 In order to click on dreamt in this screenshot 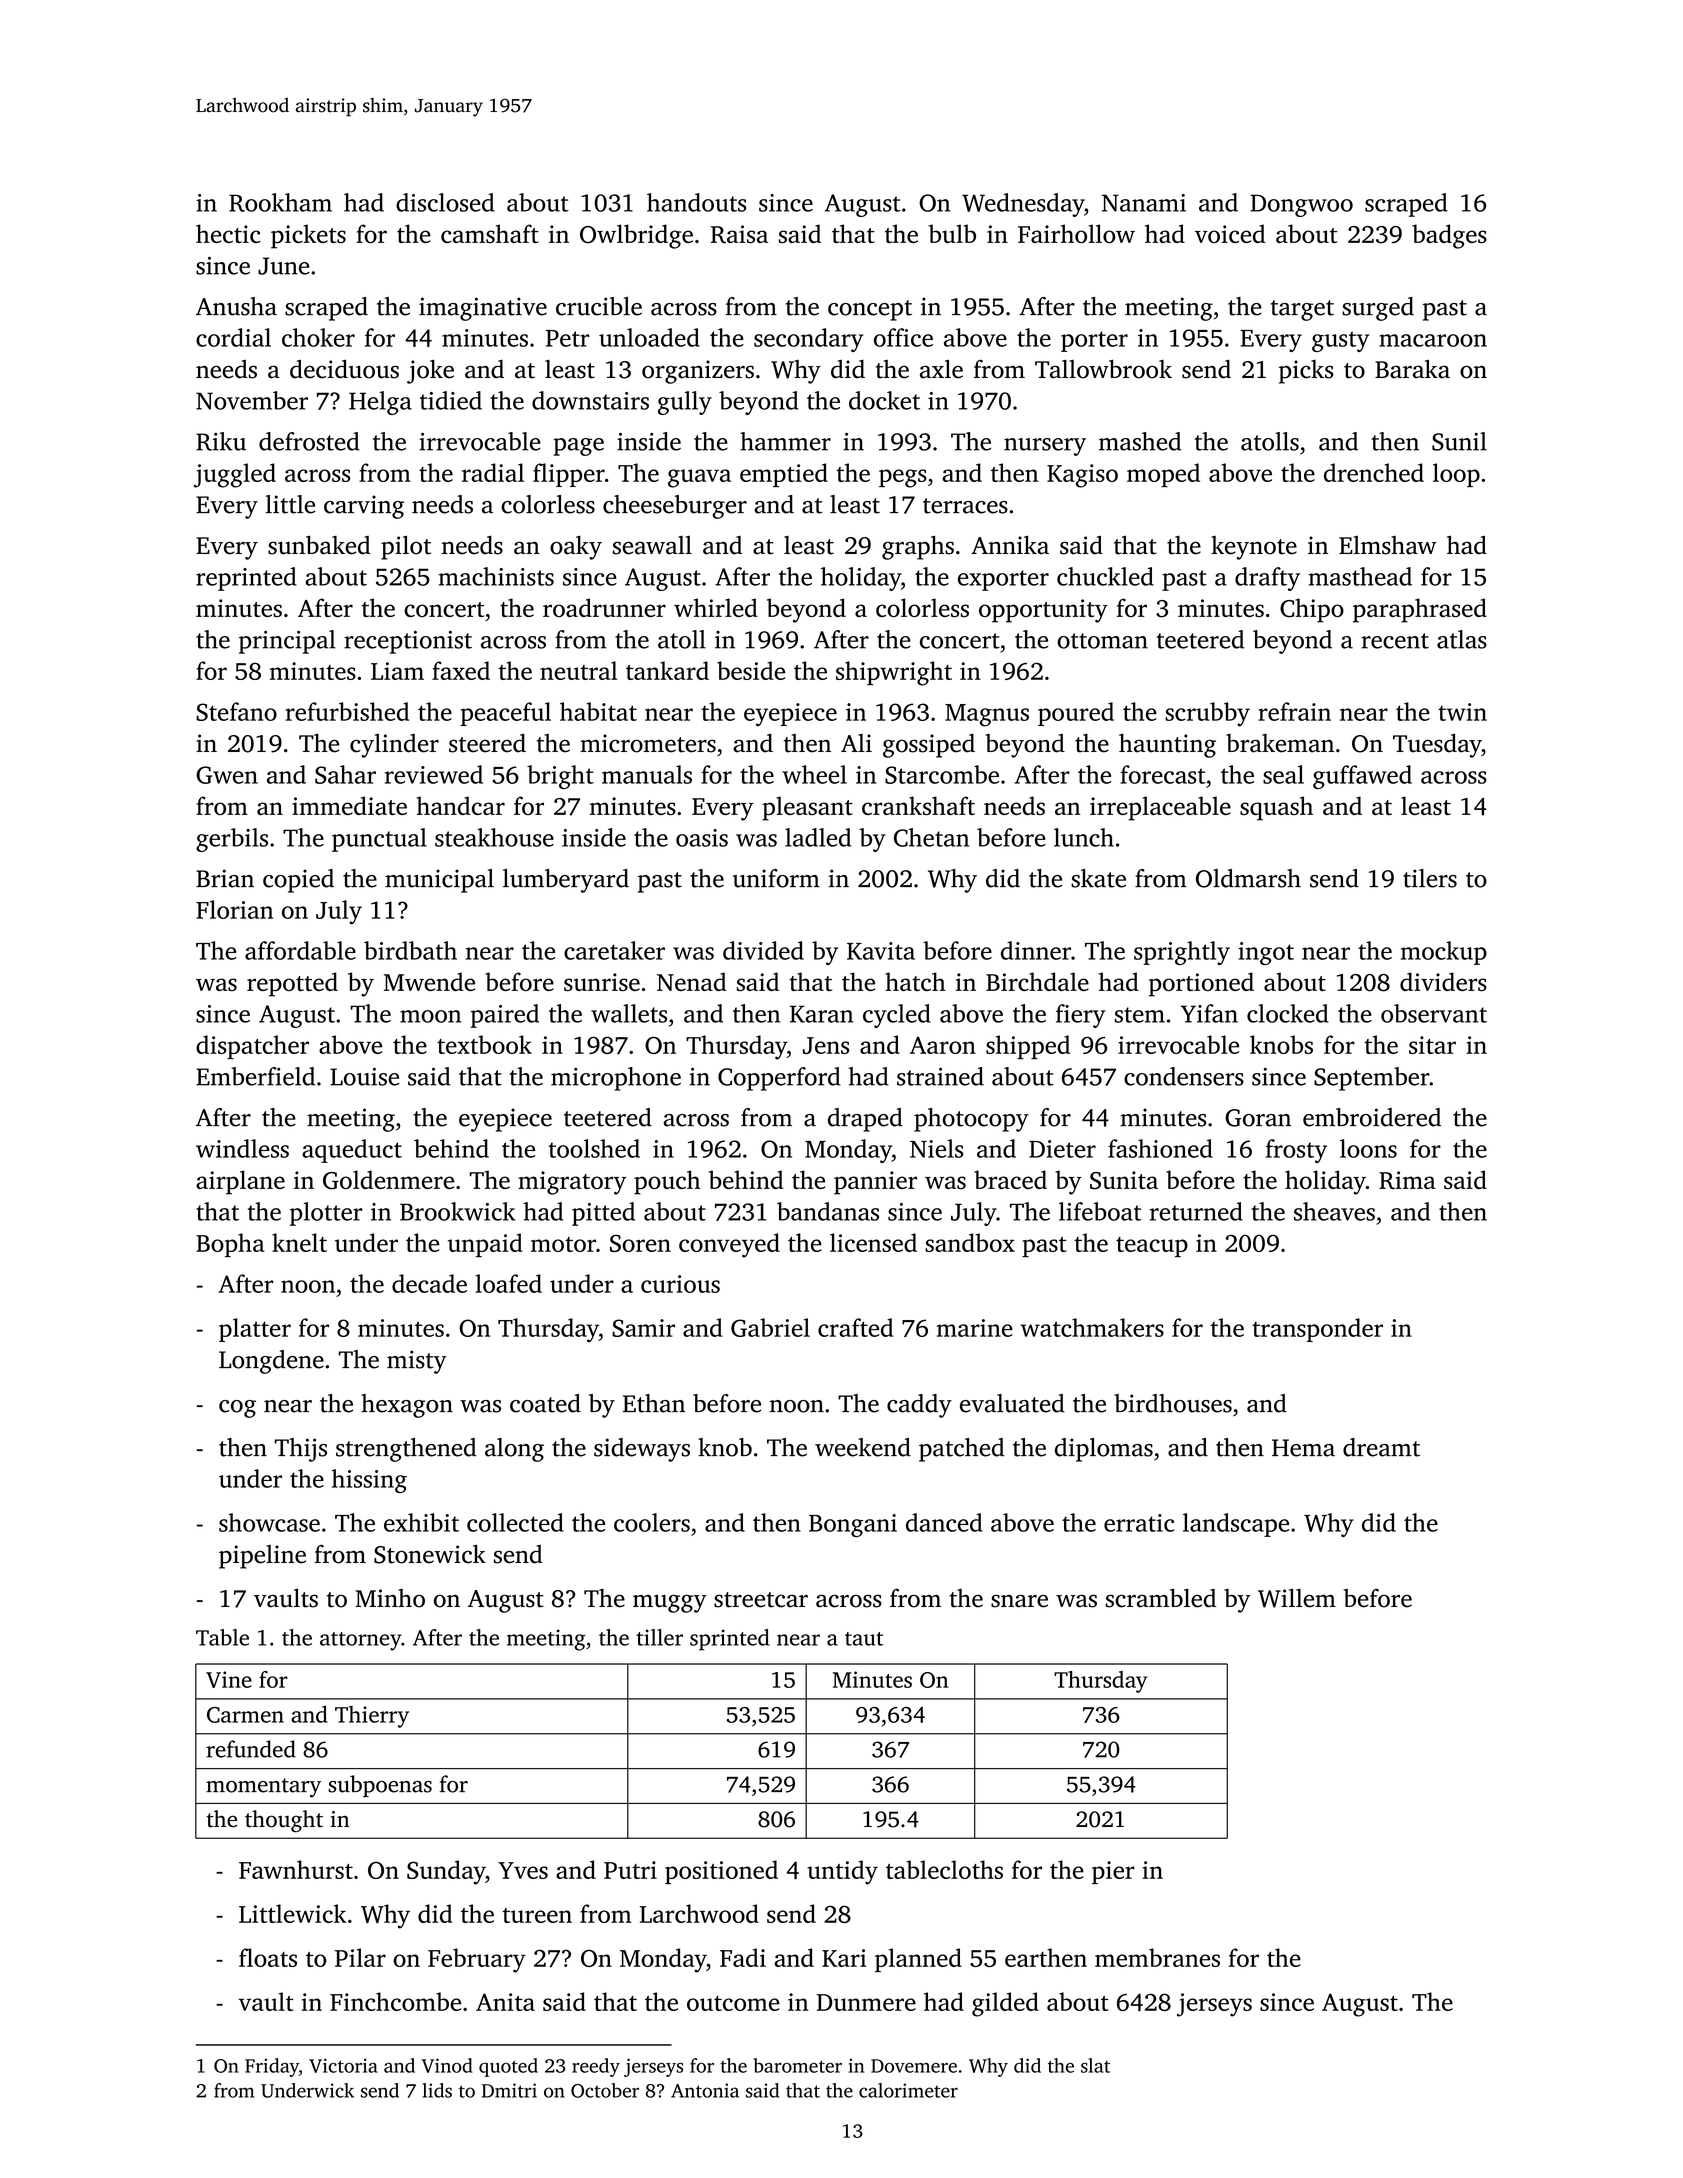, I will do `click(1381, 1447)`.
